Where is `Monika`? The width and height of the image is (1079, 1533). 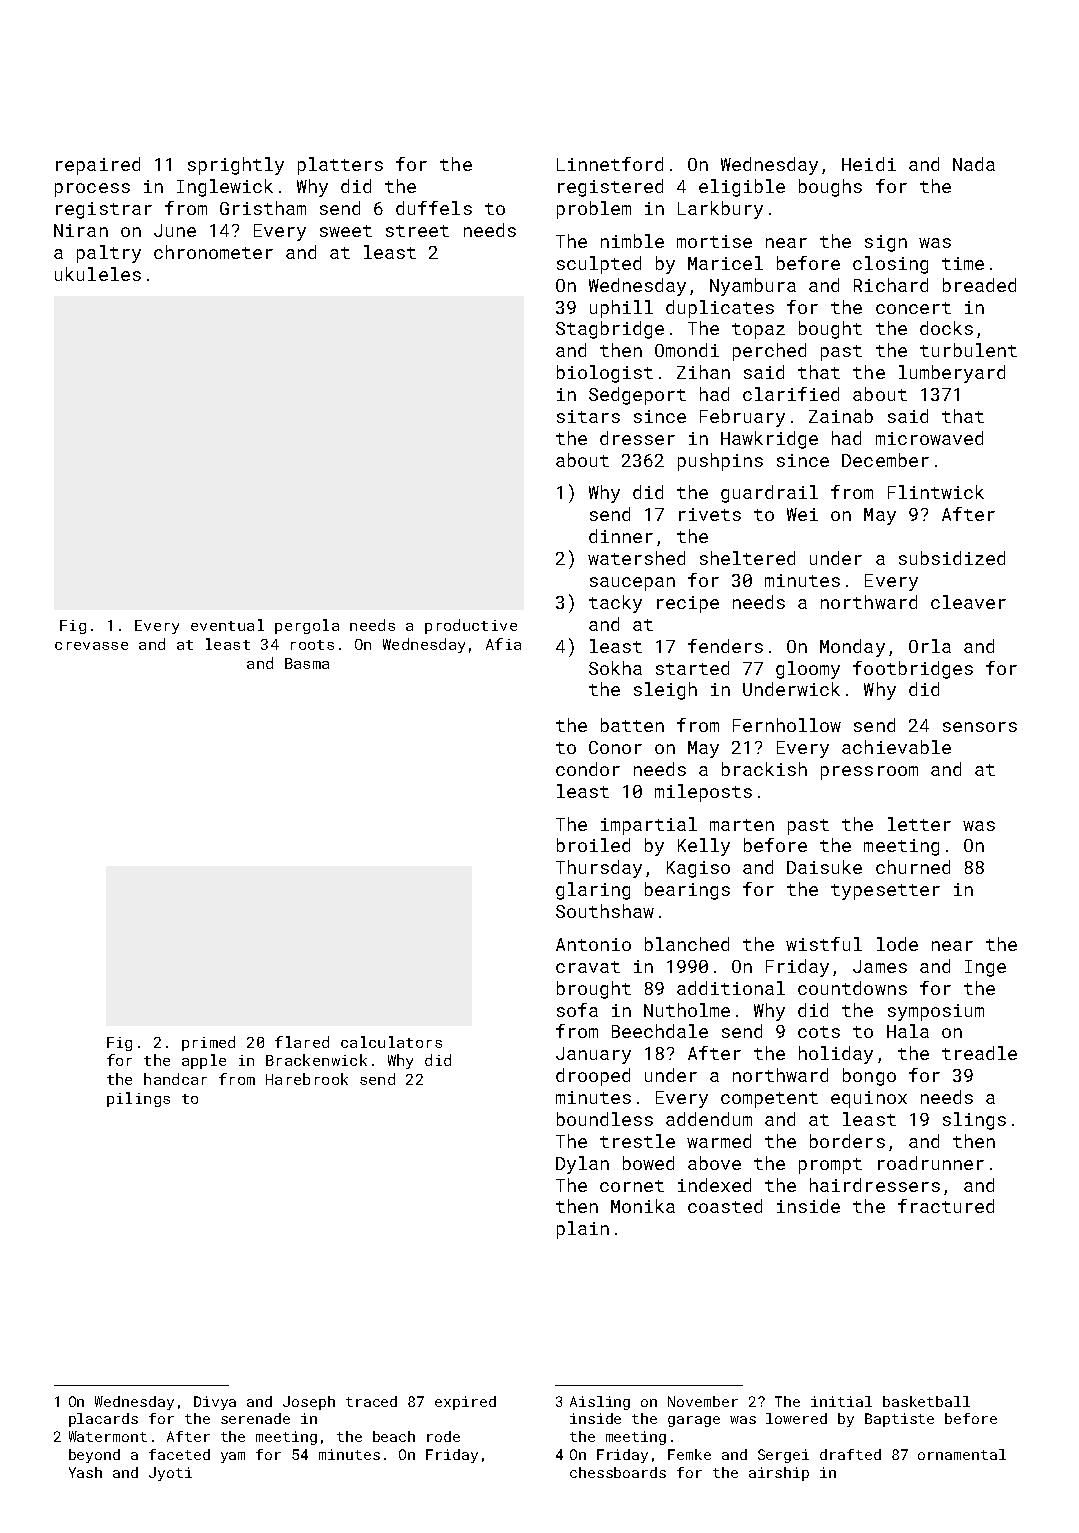 Monika is located at coordinates (643, 1206).
